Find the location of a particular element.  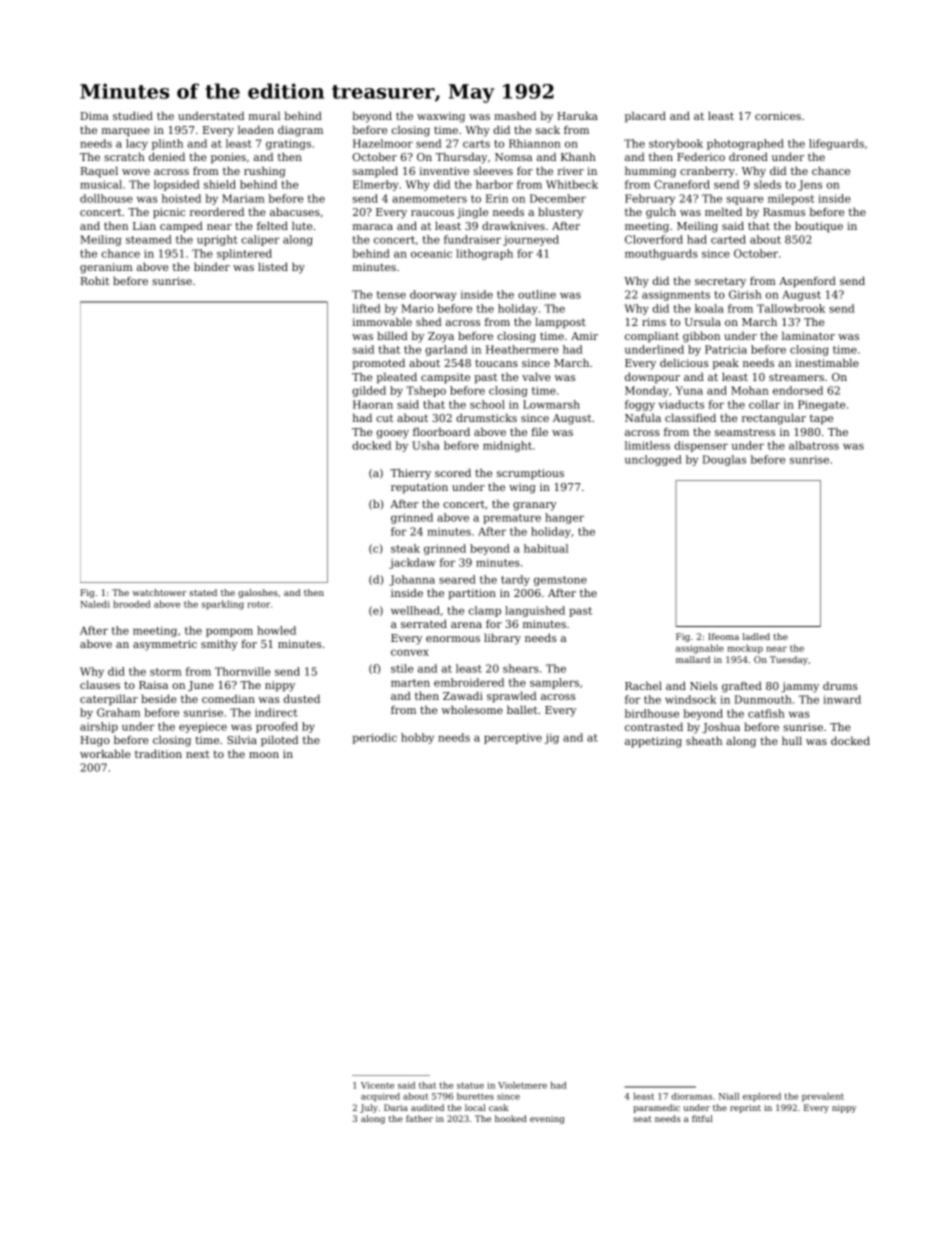

Hazelmoor is located at coordinates (383, 143).
